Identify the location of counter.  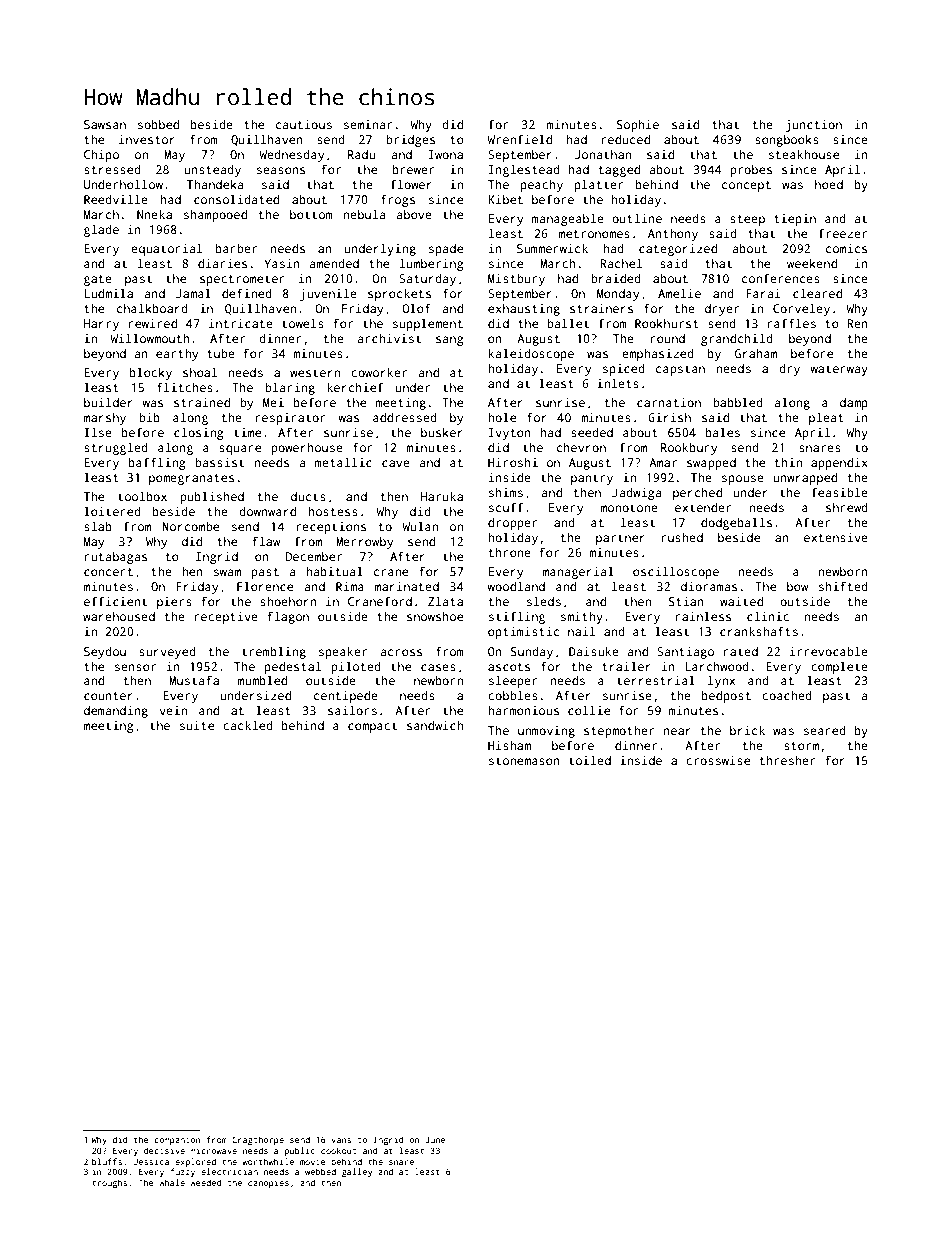
(108, 696).
